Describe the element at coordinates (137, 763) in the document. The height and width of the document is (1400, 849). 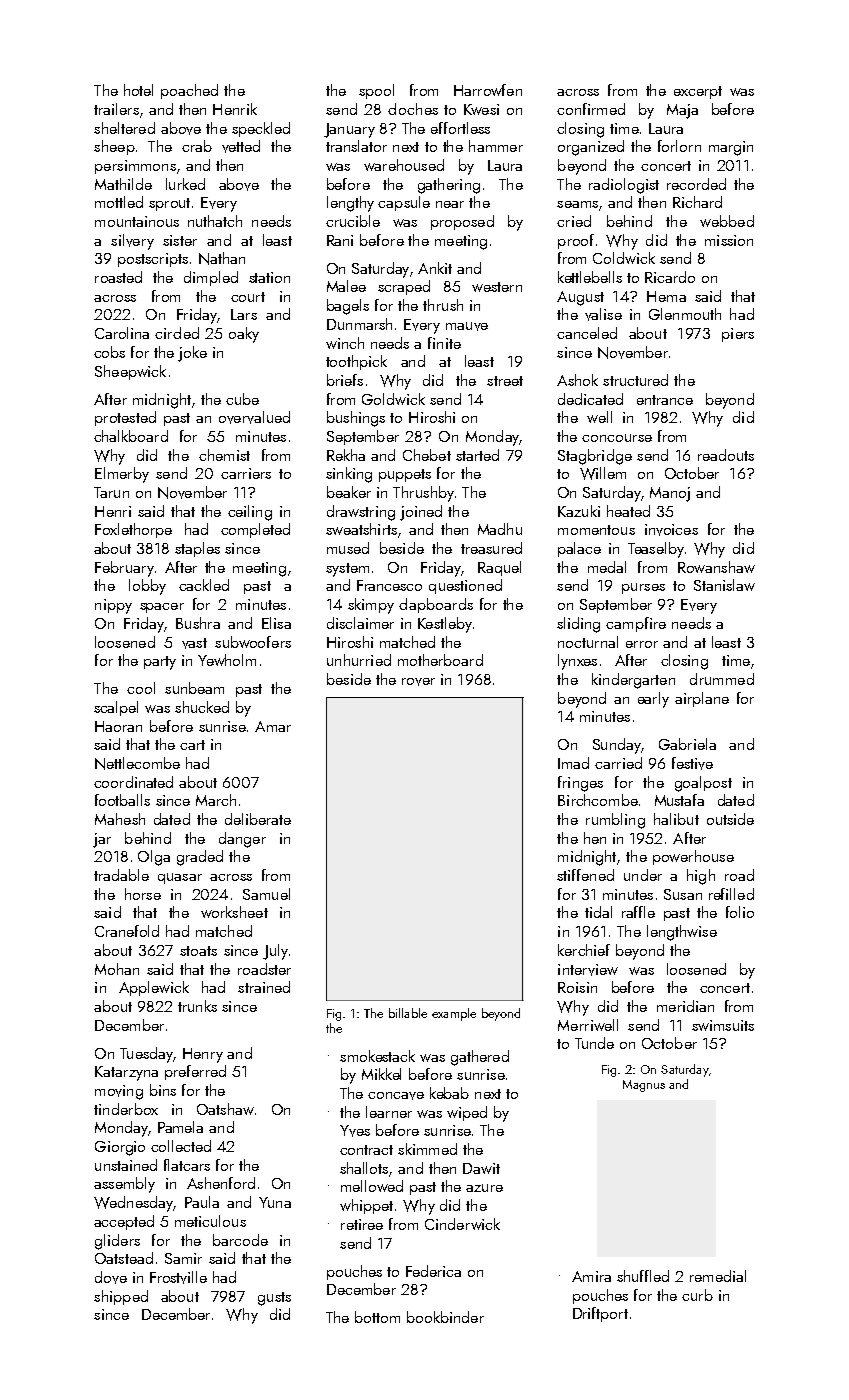
I see `Nettlecombe` at that location.
